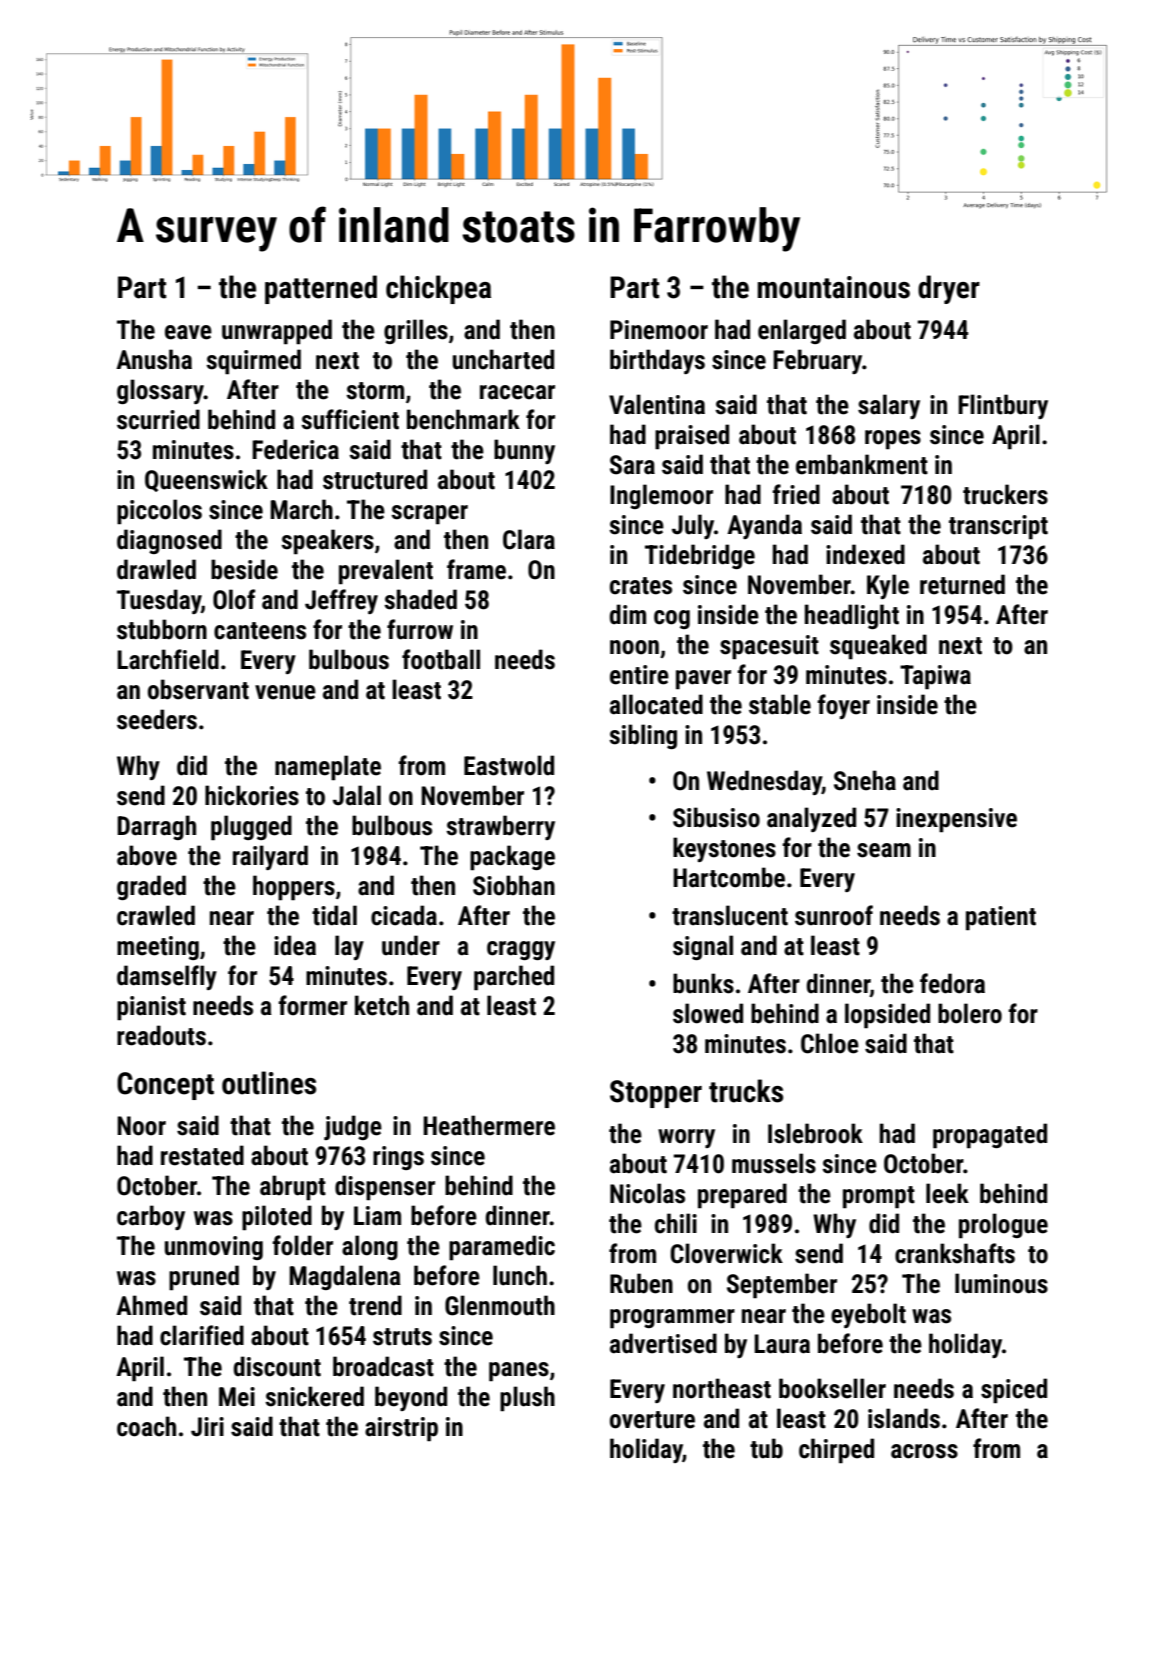 This document has height=1654, width=1165. I want to click on islands, so click(904, 1418).
